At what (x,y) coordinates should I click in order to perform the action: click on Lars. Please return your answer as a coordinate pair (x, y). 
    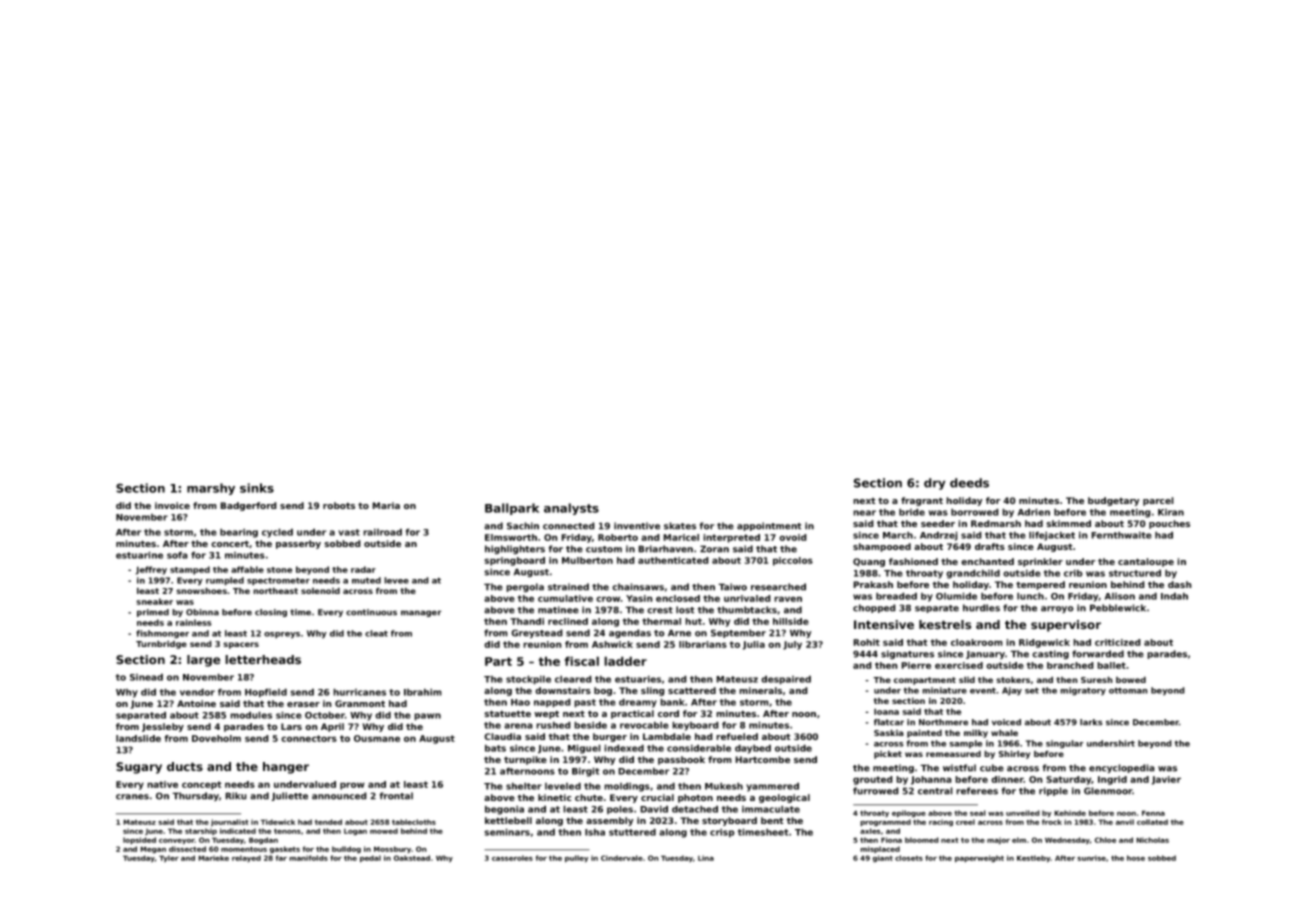
    Looking at the image, I should click on (291, 726).
